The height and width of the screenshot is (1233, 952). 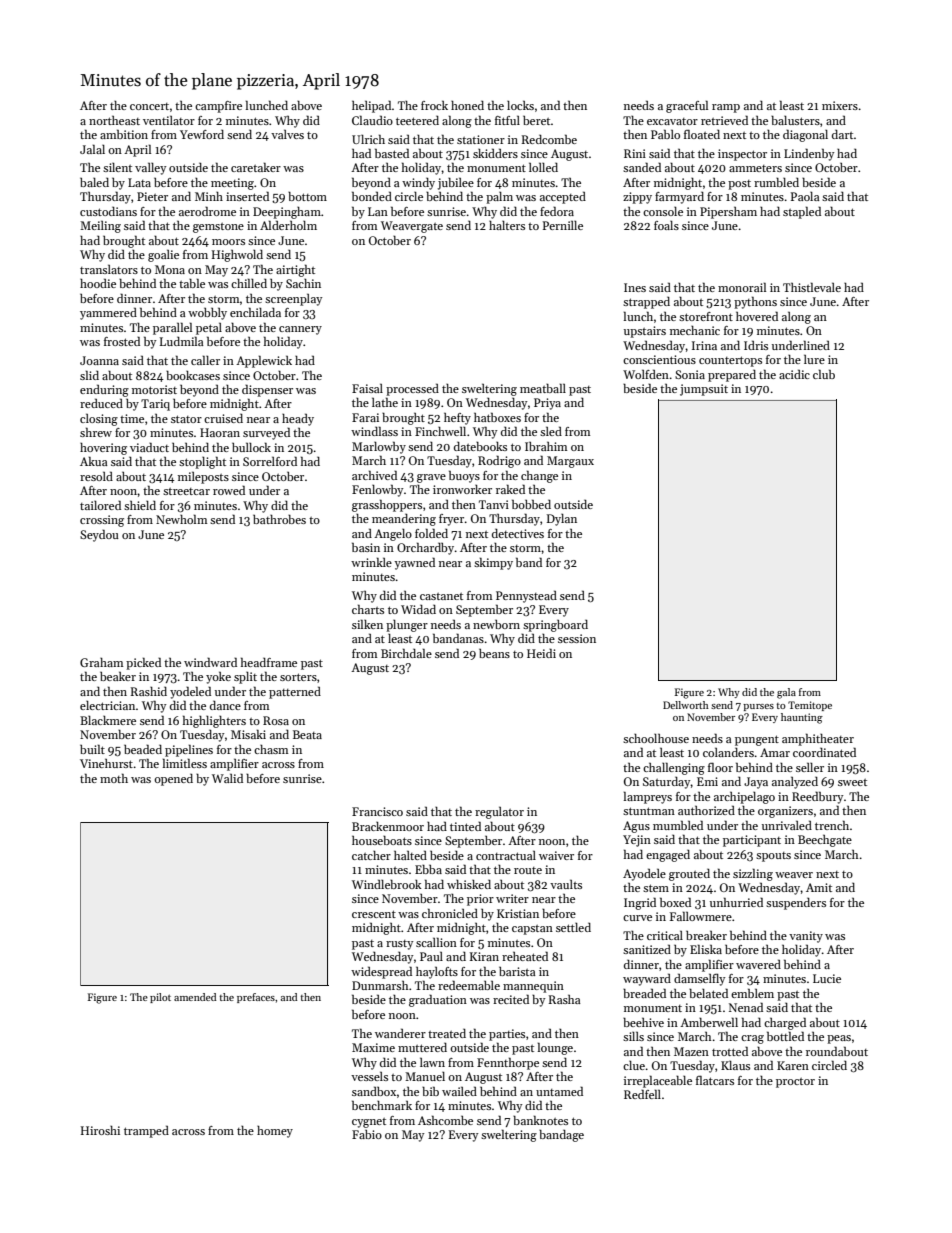 I want to click on opened, so click(x=173, y=780).
